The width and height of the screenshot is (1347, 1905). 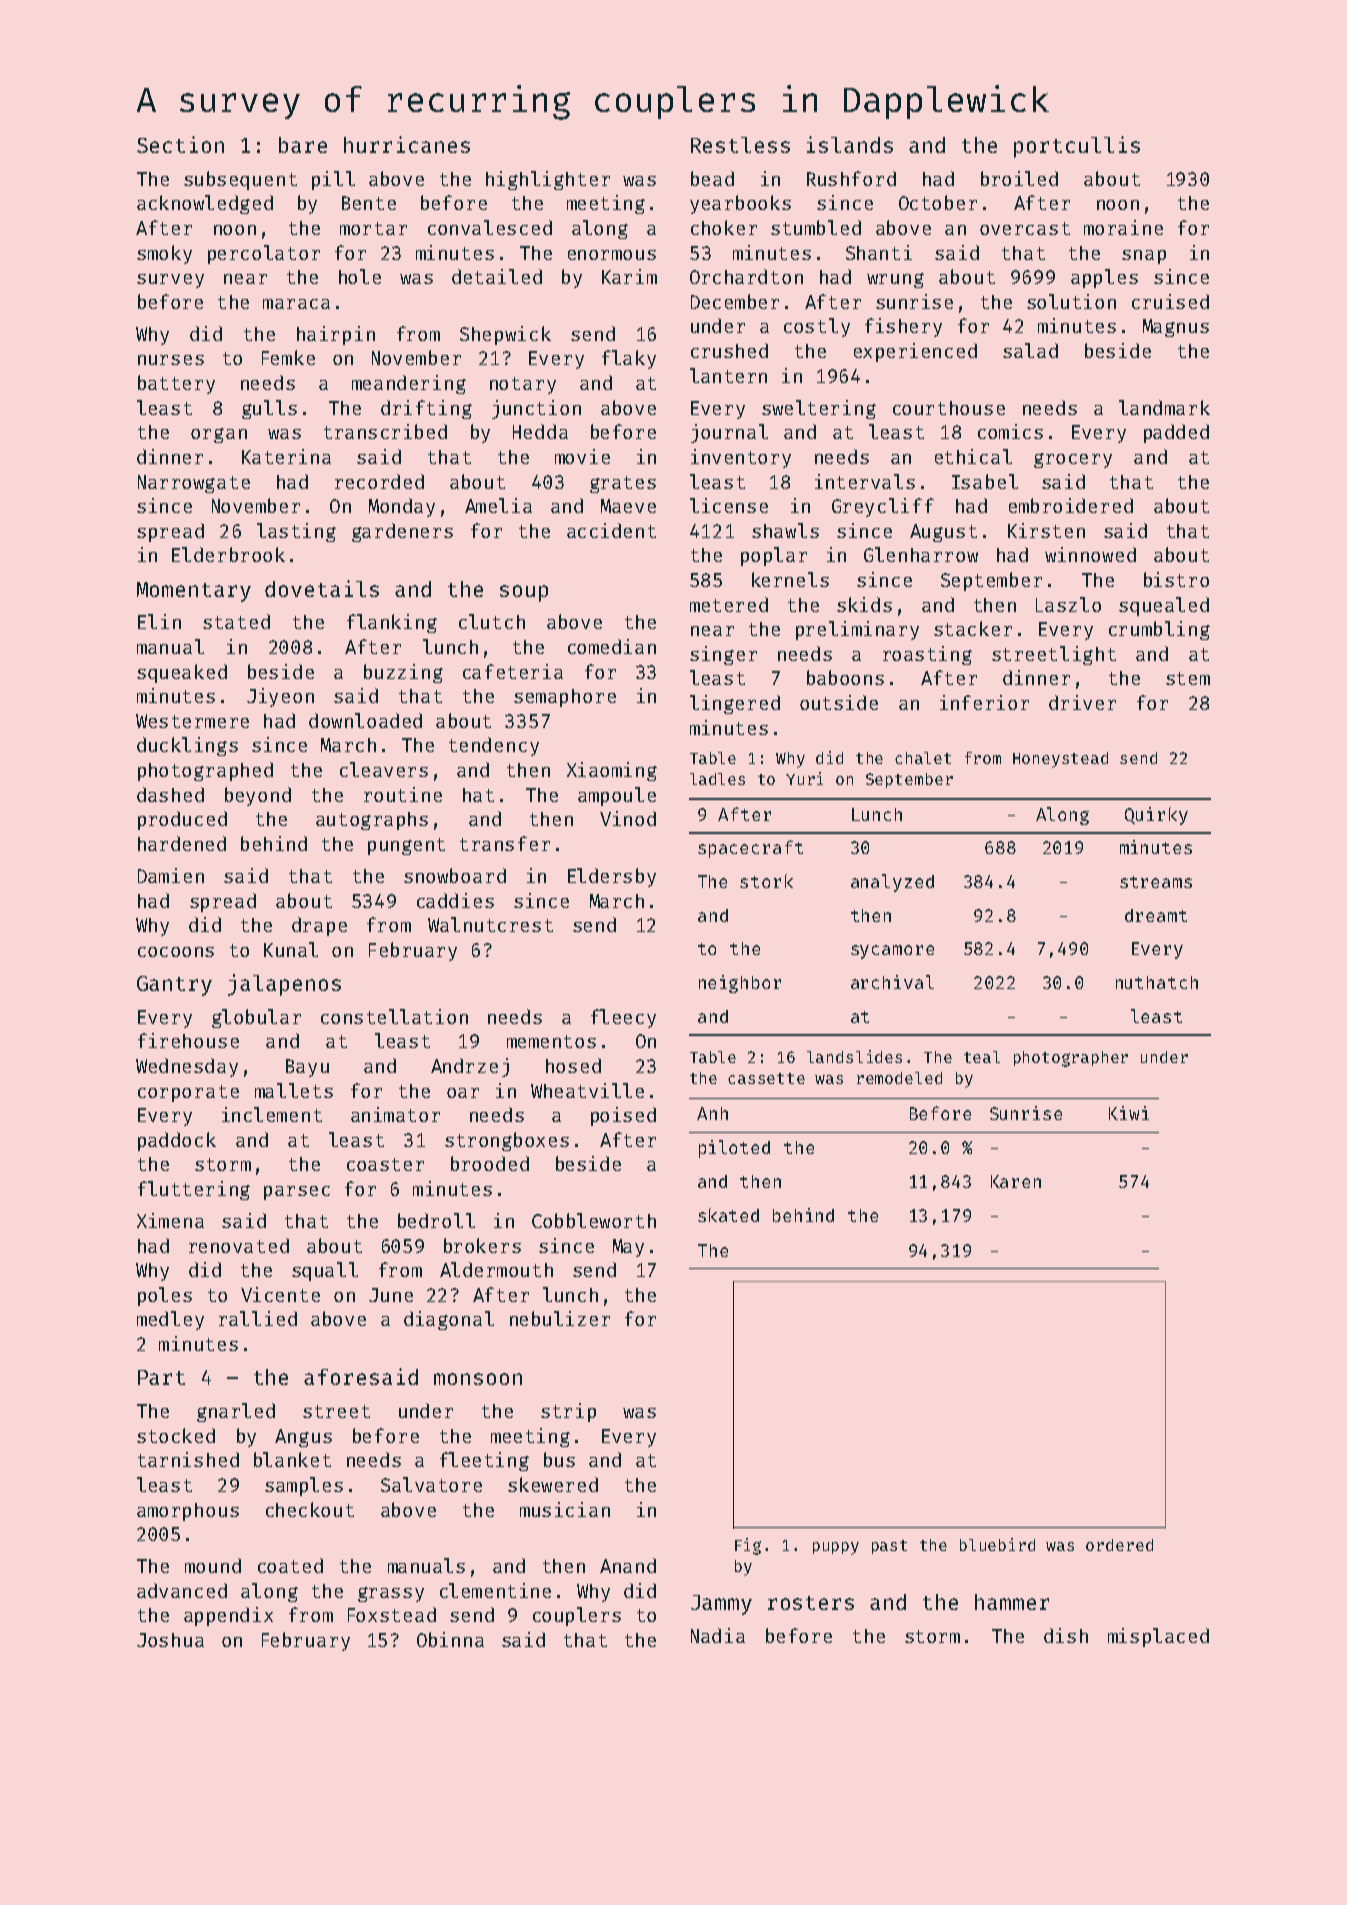 I want to click on costly, so click(x=817, y=327).
